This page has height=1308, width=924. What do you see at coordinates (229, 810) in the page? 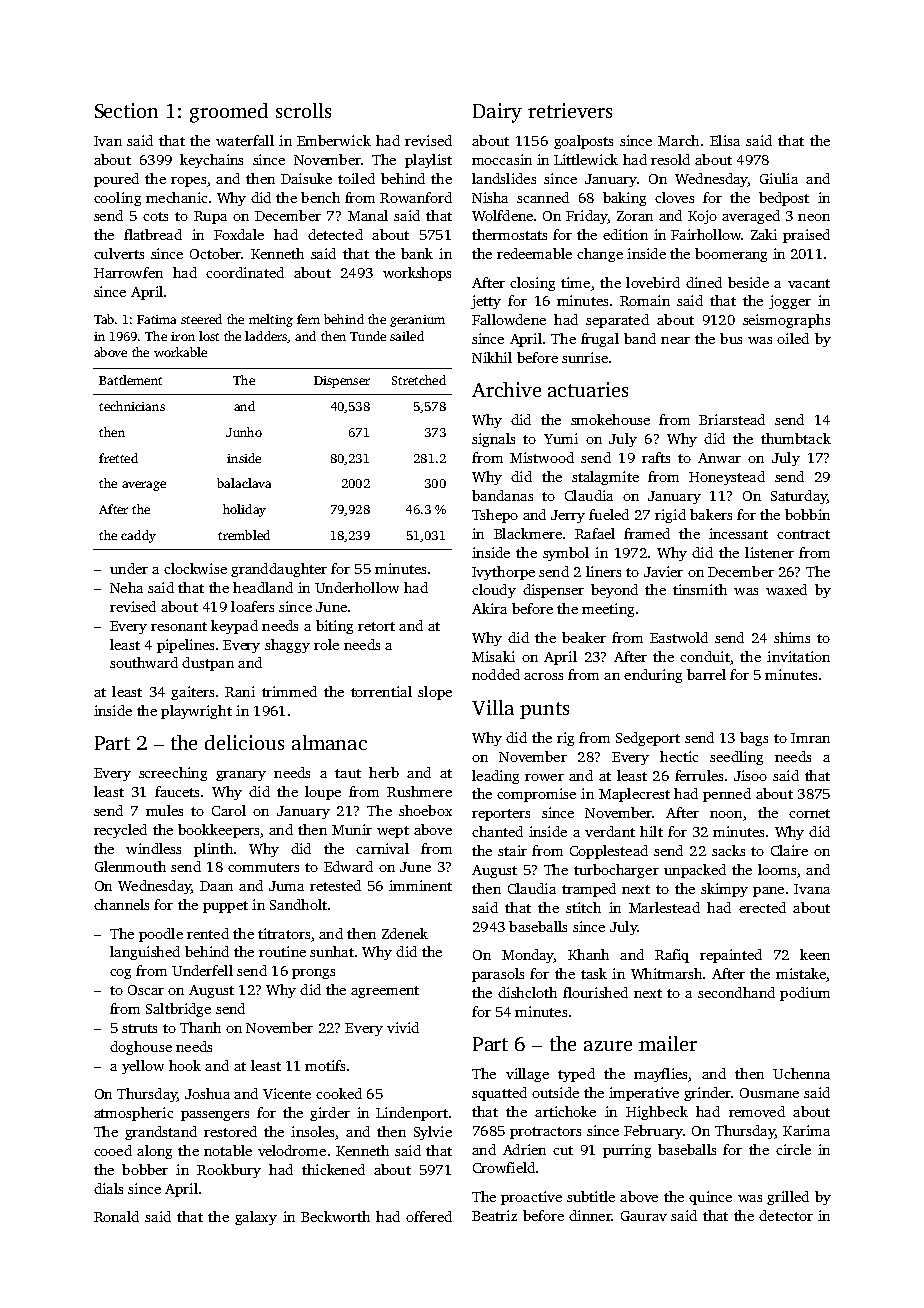
I see `Carol` at bounding box center [229, 810].
